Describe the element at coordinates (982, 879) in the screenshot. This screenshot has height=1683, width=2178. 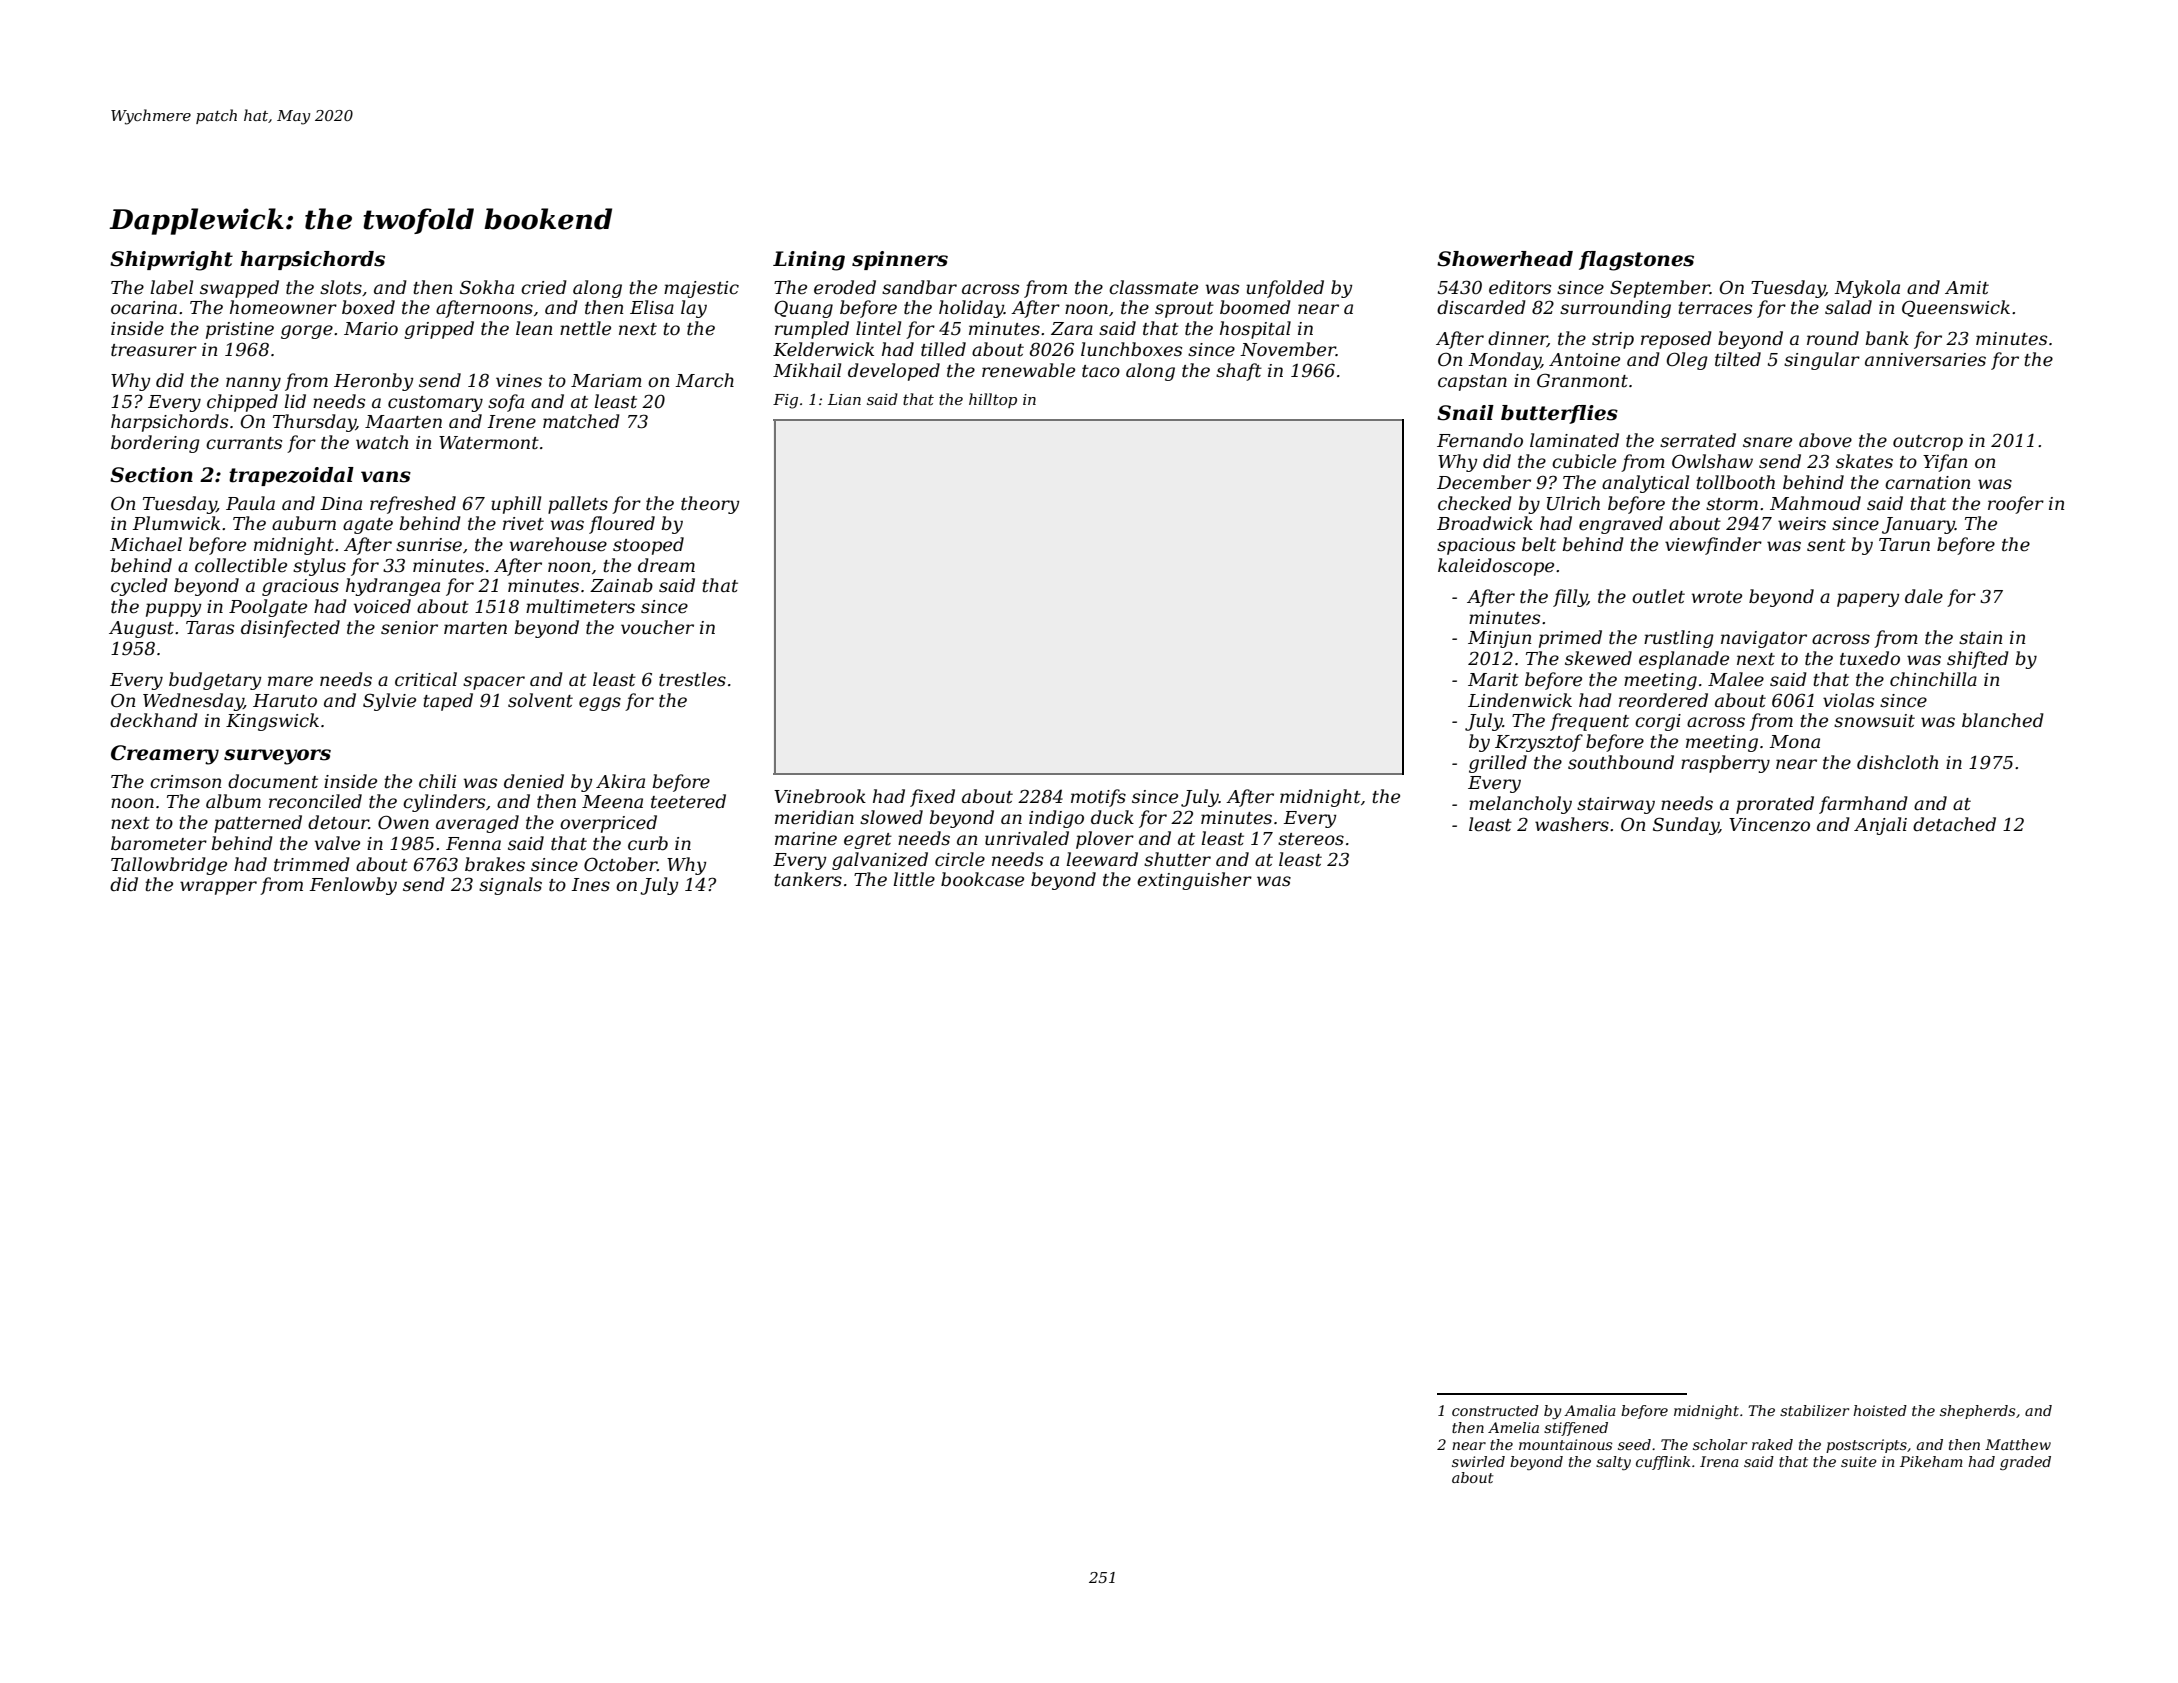
I see `bookcase` at that location.
